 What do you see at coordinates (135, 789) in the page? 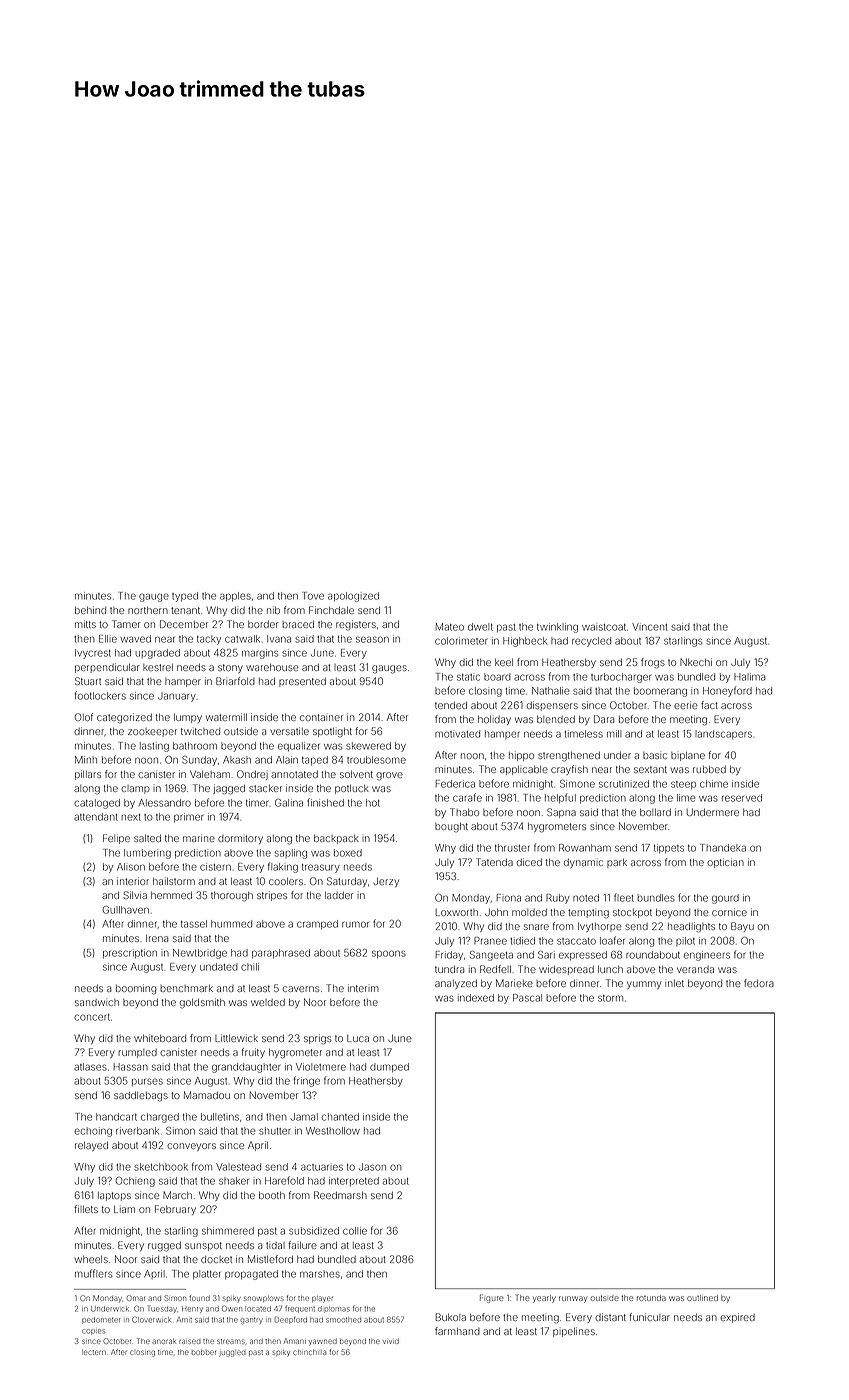
I see `clamp` at bounding box center [135, 789].
